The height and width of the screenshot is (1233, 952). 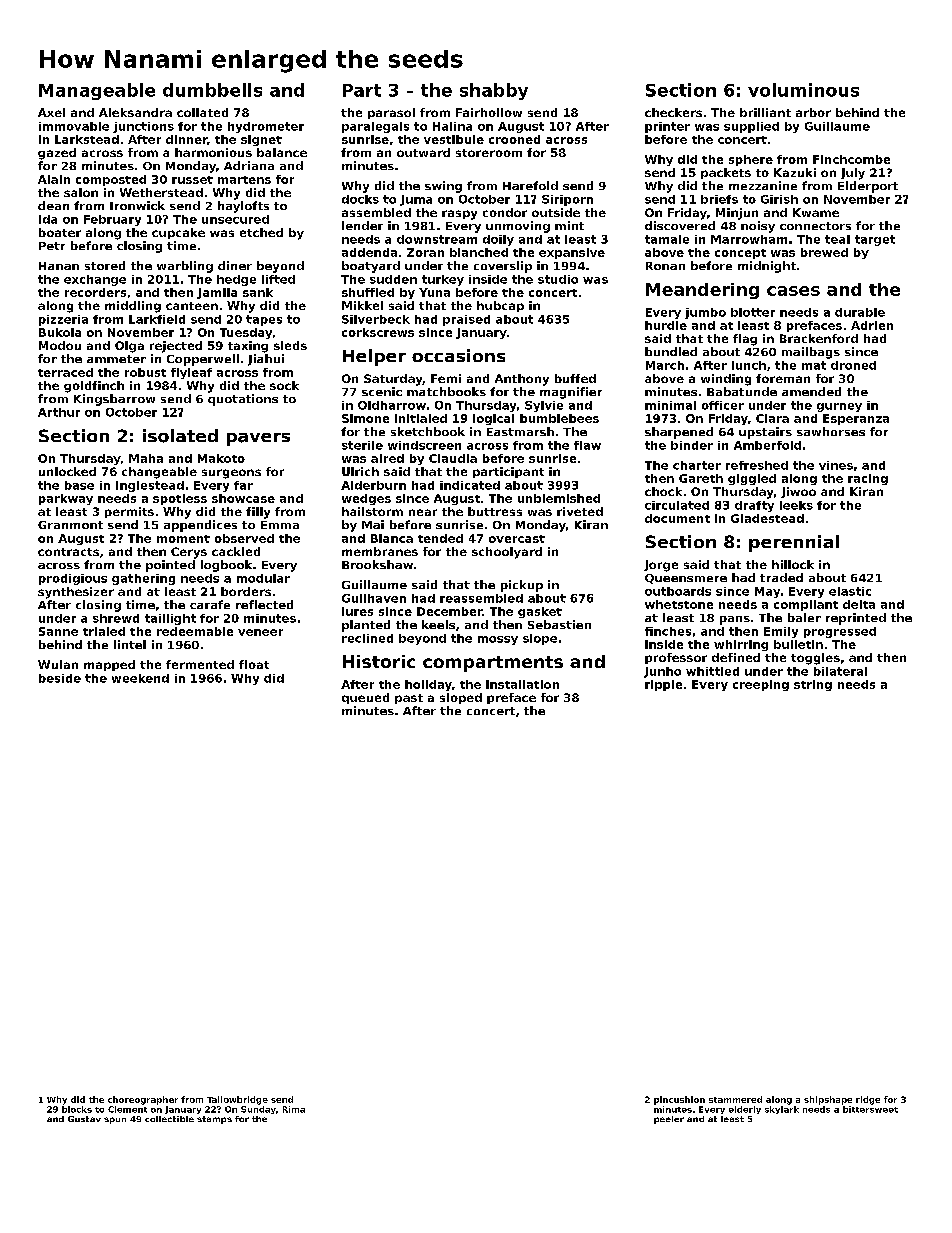 What do you see at coordinates (679, 604) in the screenshot?
I see `whetstone` at bounding box center [679, 604].
